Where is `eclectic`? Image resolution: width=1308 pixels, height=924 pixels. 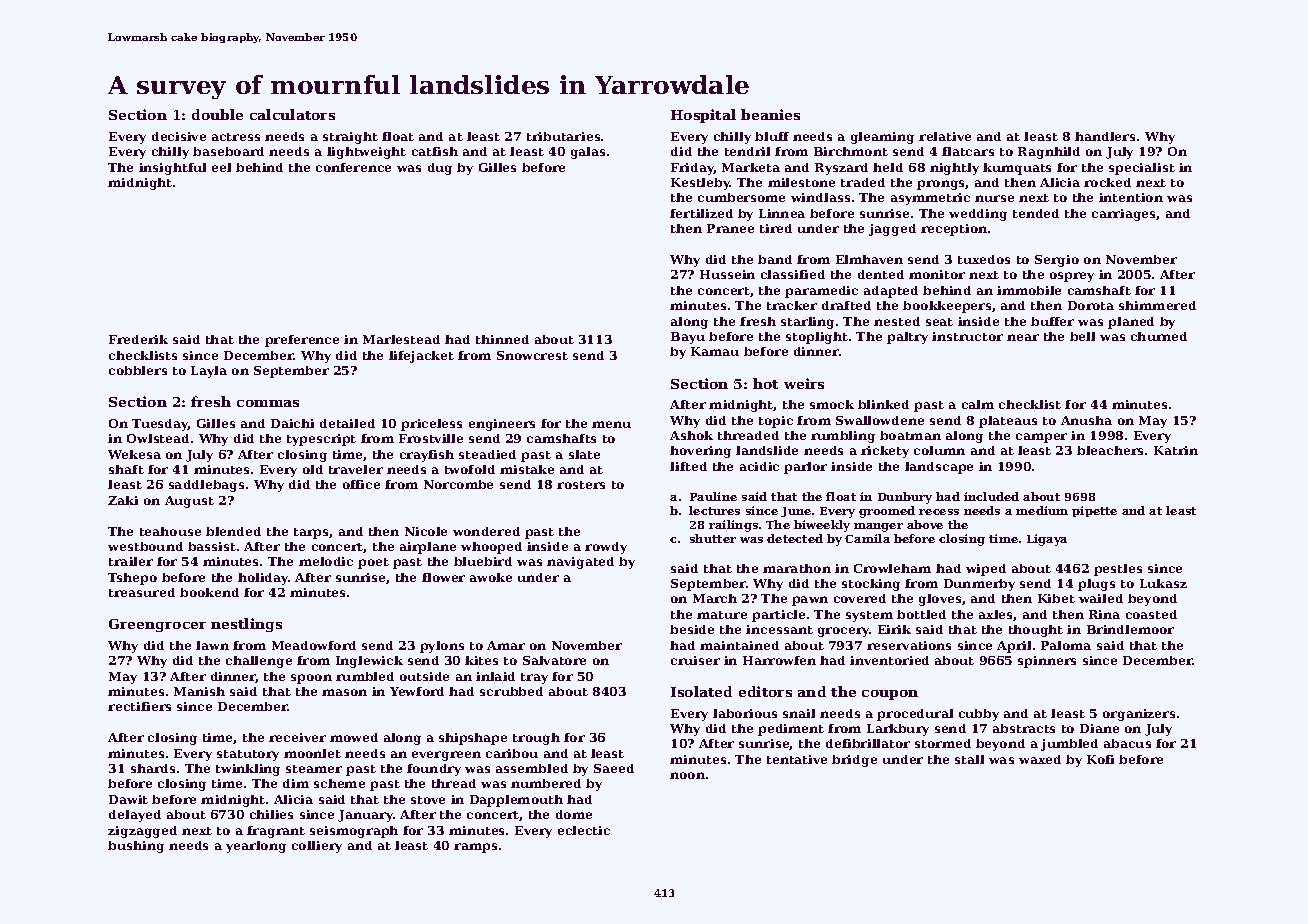
eclectic is located at coordinates (584, 830).
